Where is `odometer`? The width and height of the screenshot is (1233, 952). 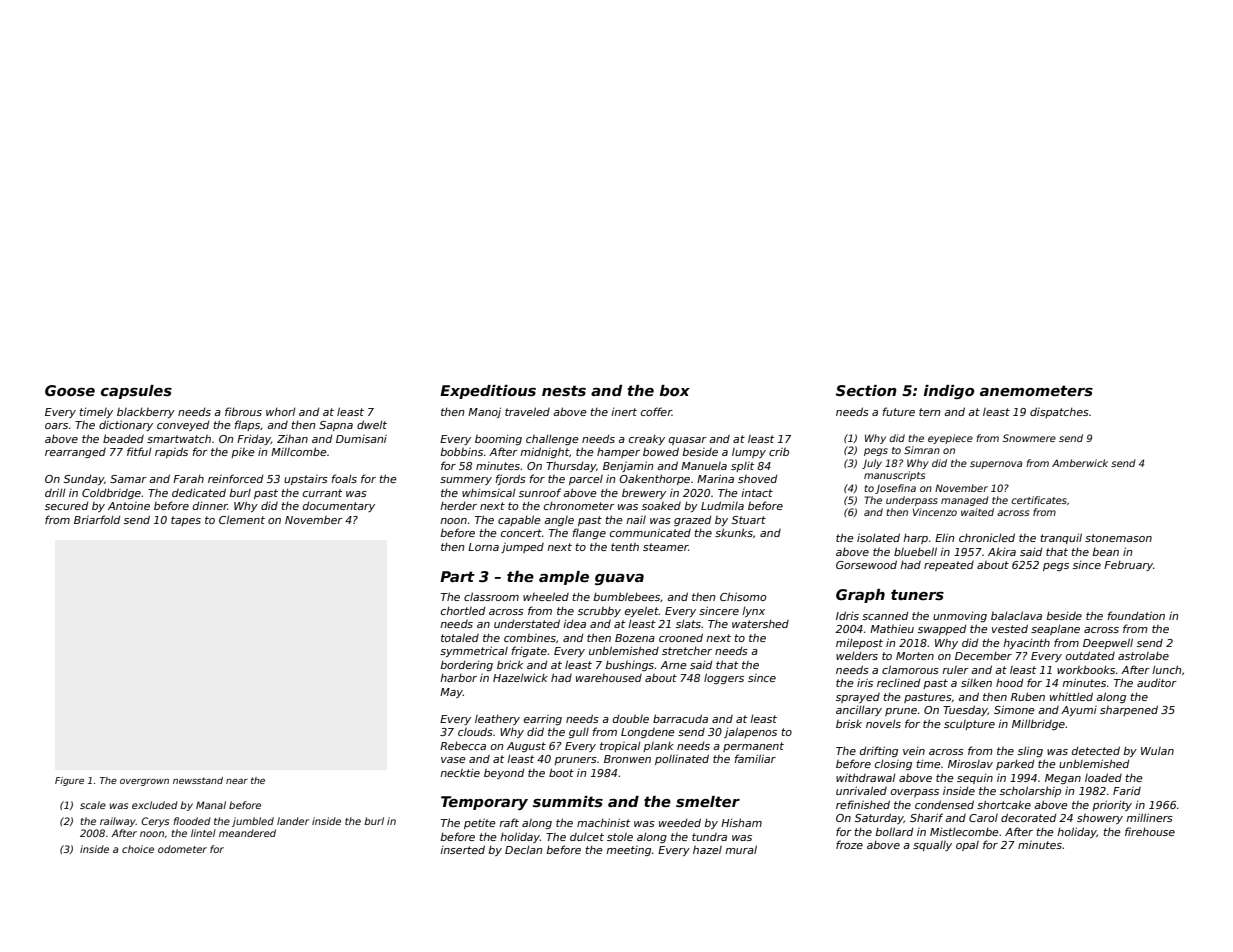
odometer is located at coordinates (182, 849).
